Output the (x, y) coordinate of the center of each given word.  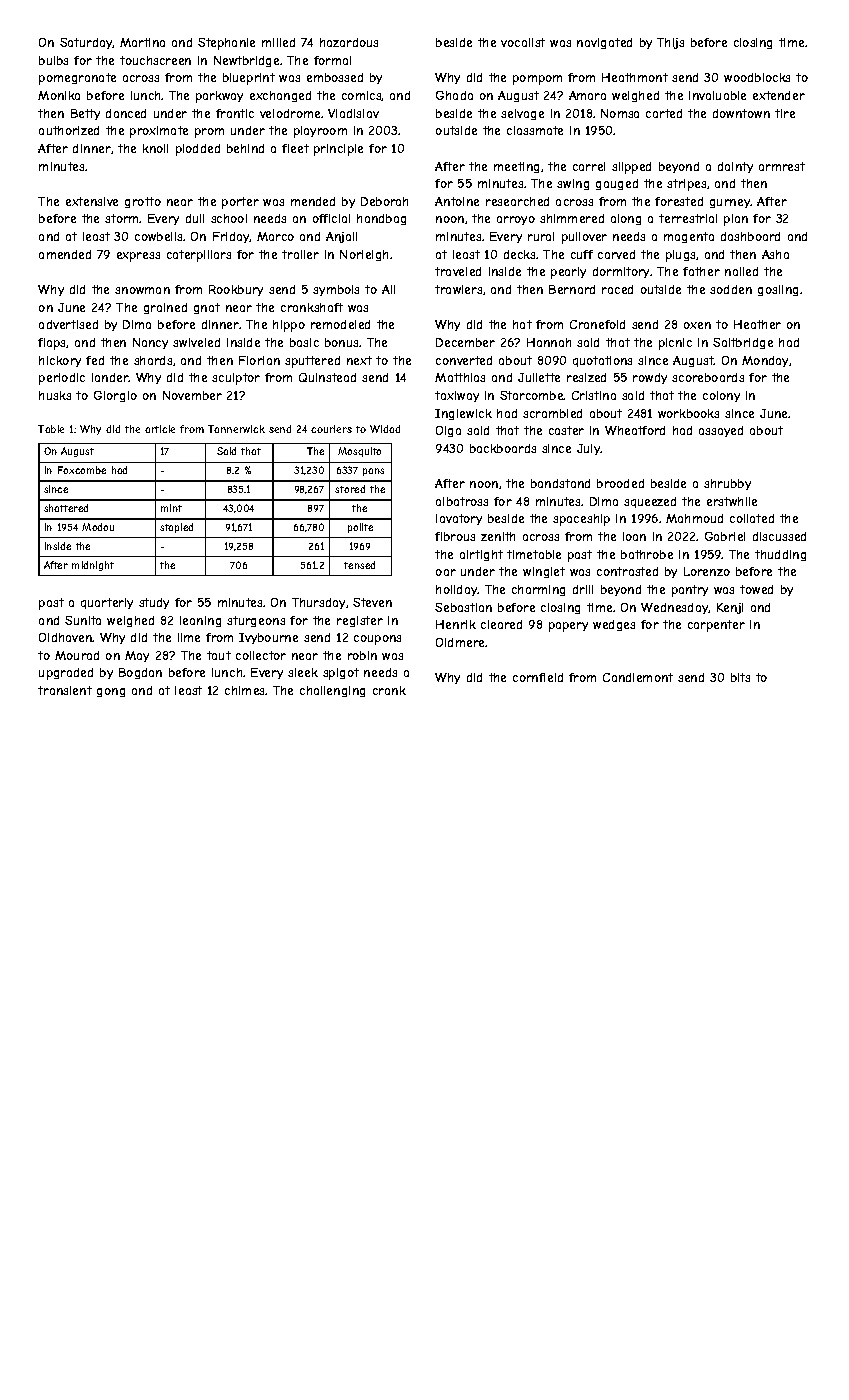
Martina (142, 42)
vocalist (523, 42)
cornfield (538, 677)
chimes (245, 690)
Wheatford (635, 430)
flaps (52, 344)
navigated (604, 43)
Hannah (549, 342)
